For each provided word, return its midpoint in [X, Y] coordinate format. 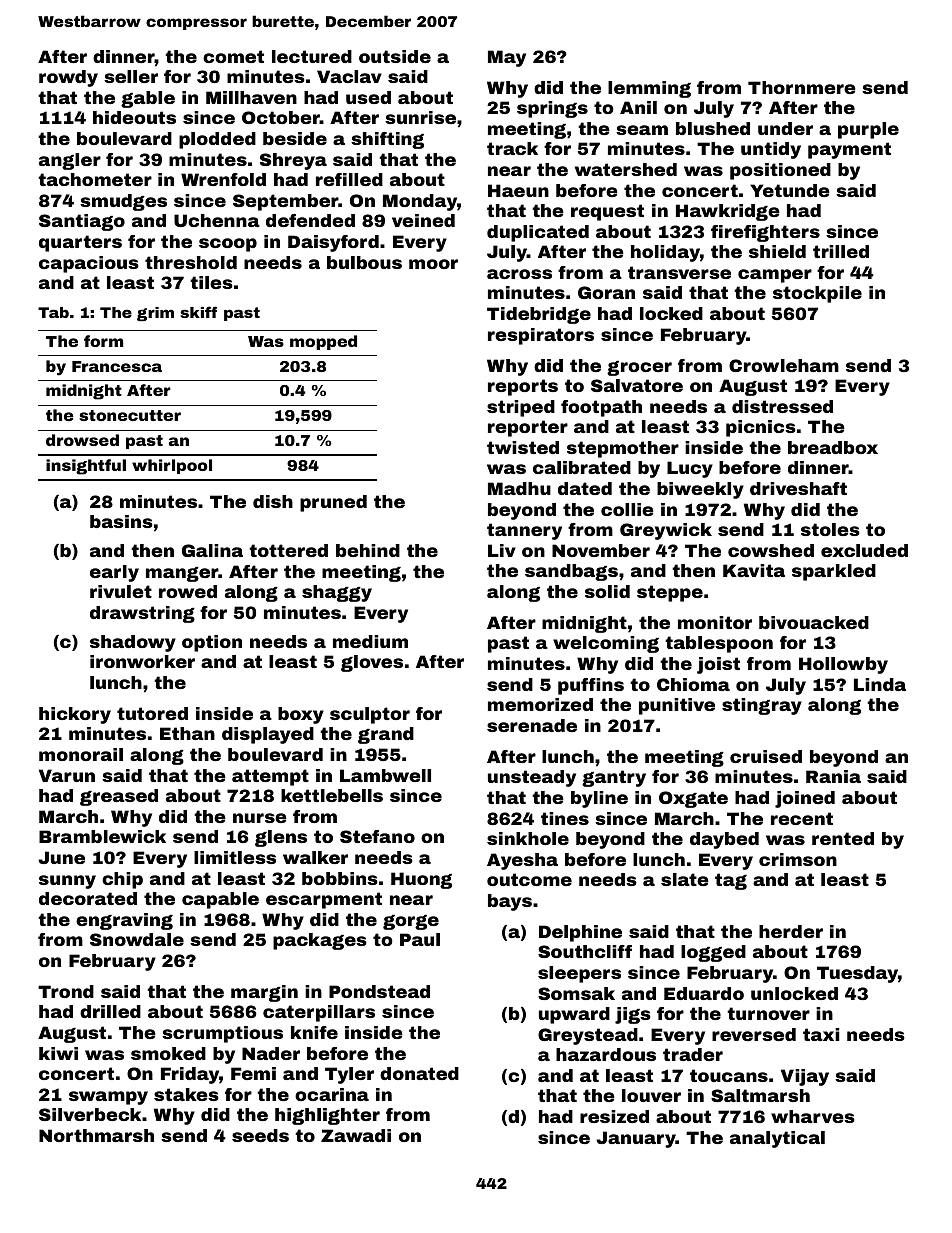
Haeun [518, 190]
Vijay [805, 1077]
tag [731, 881]
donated [419, 1073]
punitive [677, 706]
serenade [532, 725]
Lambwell [385, 775]
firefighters [765, 233]
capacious [89, 264]
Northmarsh [96, 1135]
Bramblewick [102, 836]
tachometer [95, 179]
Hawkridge [728, 212]
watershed [626, 169]
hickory [75, 715]
